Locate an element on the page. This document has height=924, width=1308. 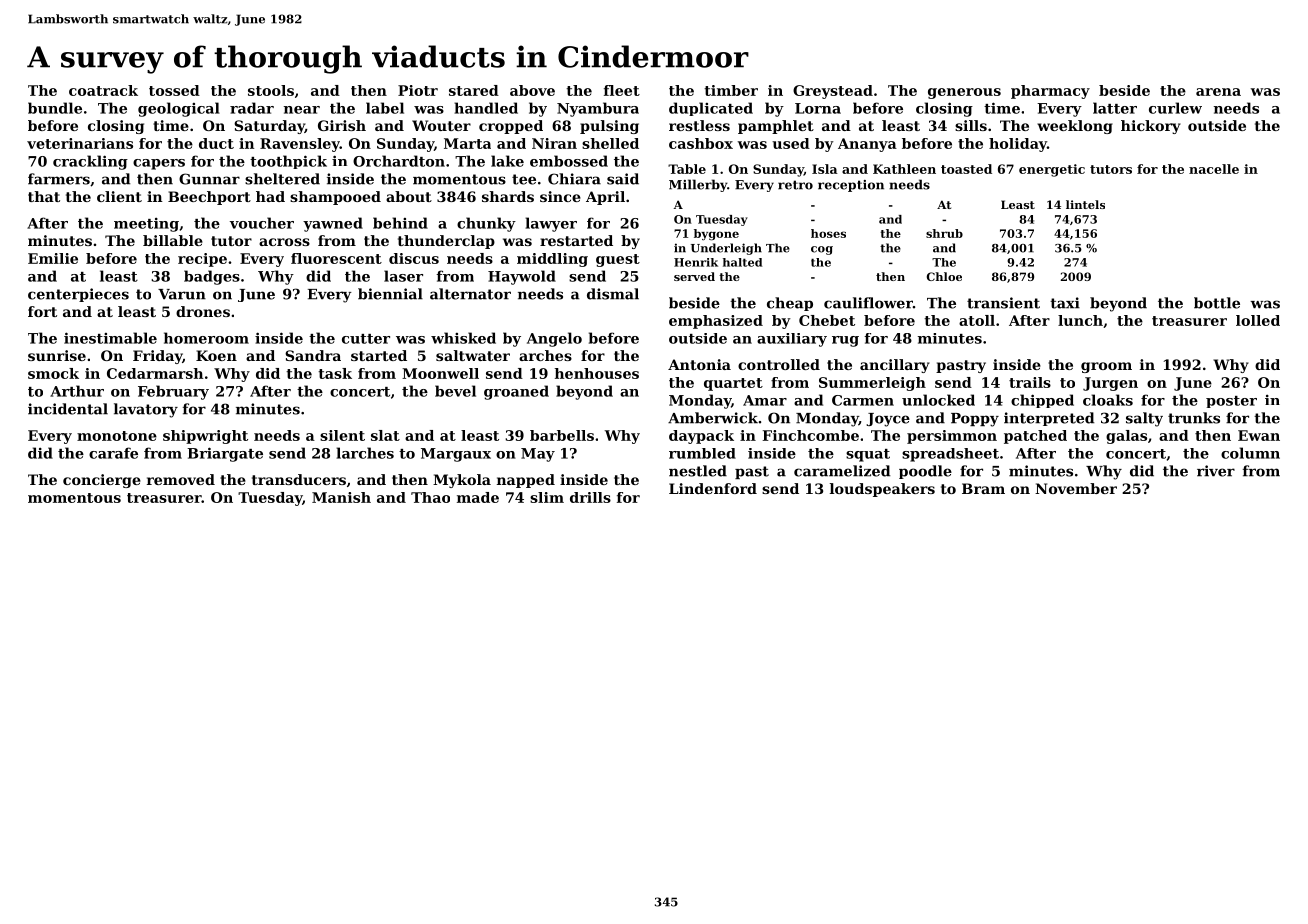
drills is located at coordinates (590, 497).
